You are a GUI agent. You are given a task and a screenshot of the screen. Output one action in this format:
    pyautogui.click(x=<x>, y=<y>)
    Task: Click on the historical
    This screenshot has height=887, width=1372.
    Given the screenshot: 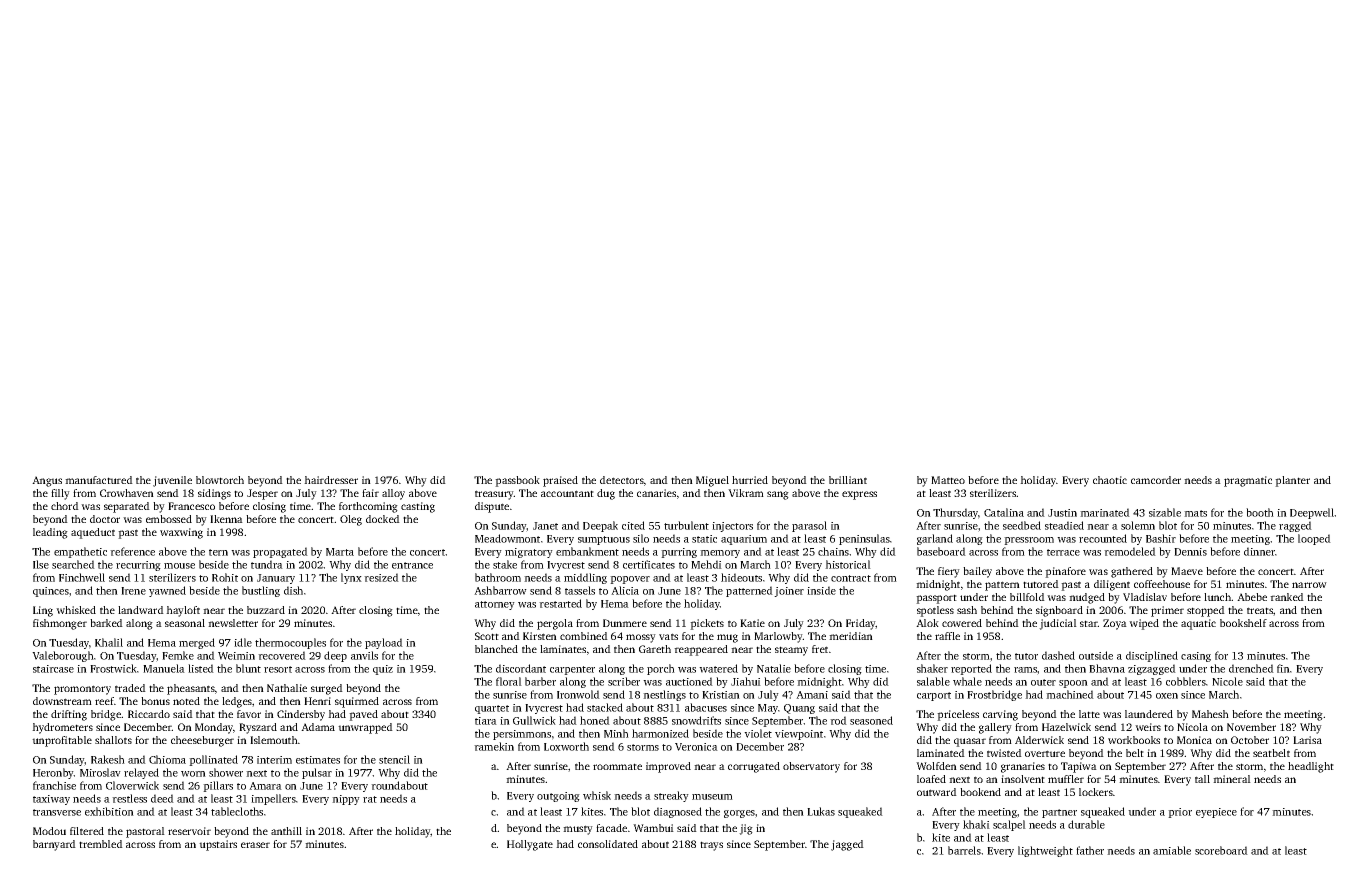 What is the action you would take?
    pyautogui.click(x=848, y=564)
